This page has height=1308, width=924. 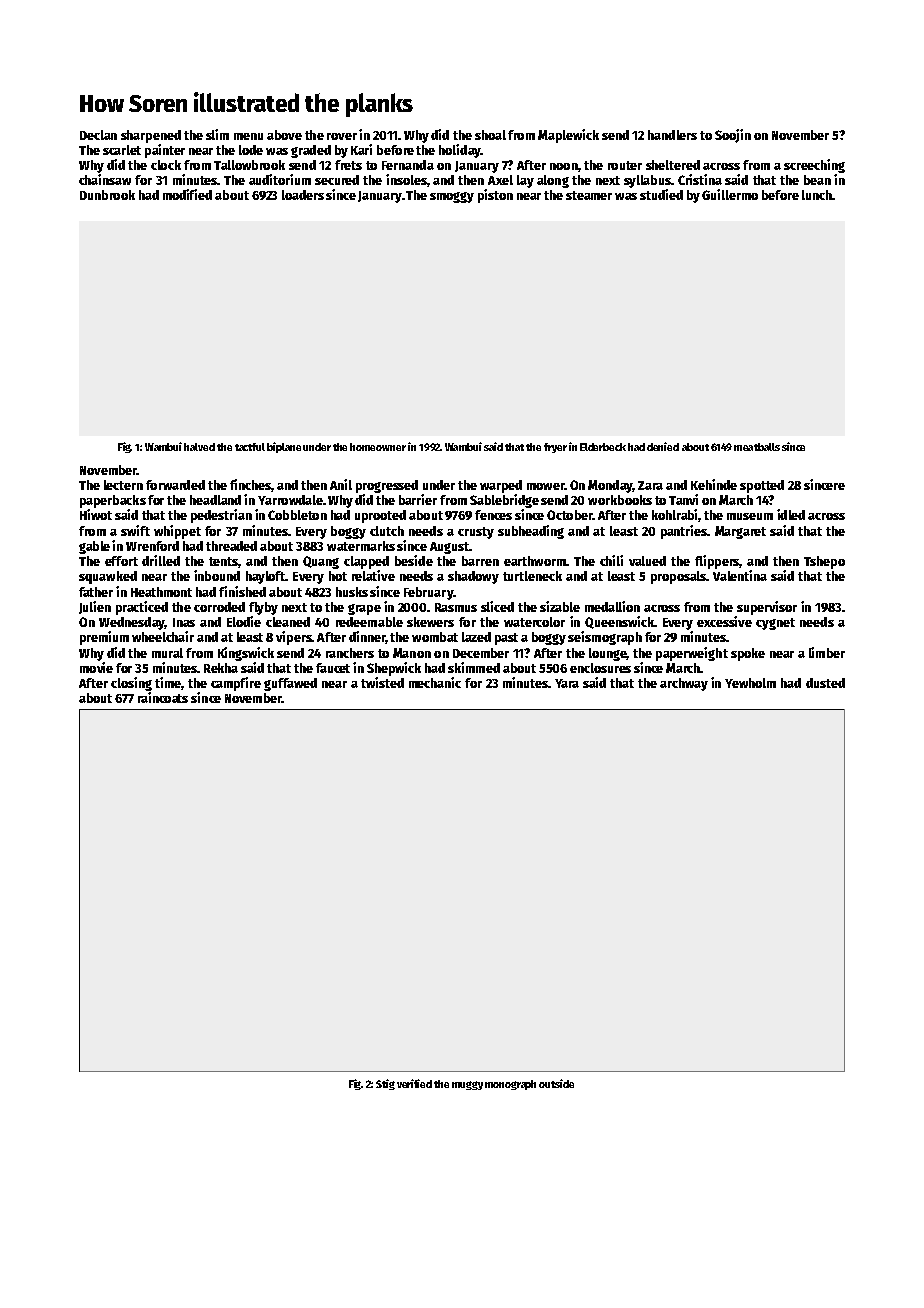 I want to click on Yara, so click(x=567, y=683).
